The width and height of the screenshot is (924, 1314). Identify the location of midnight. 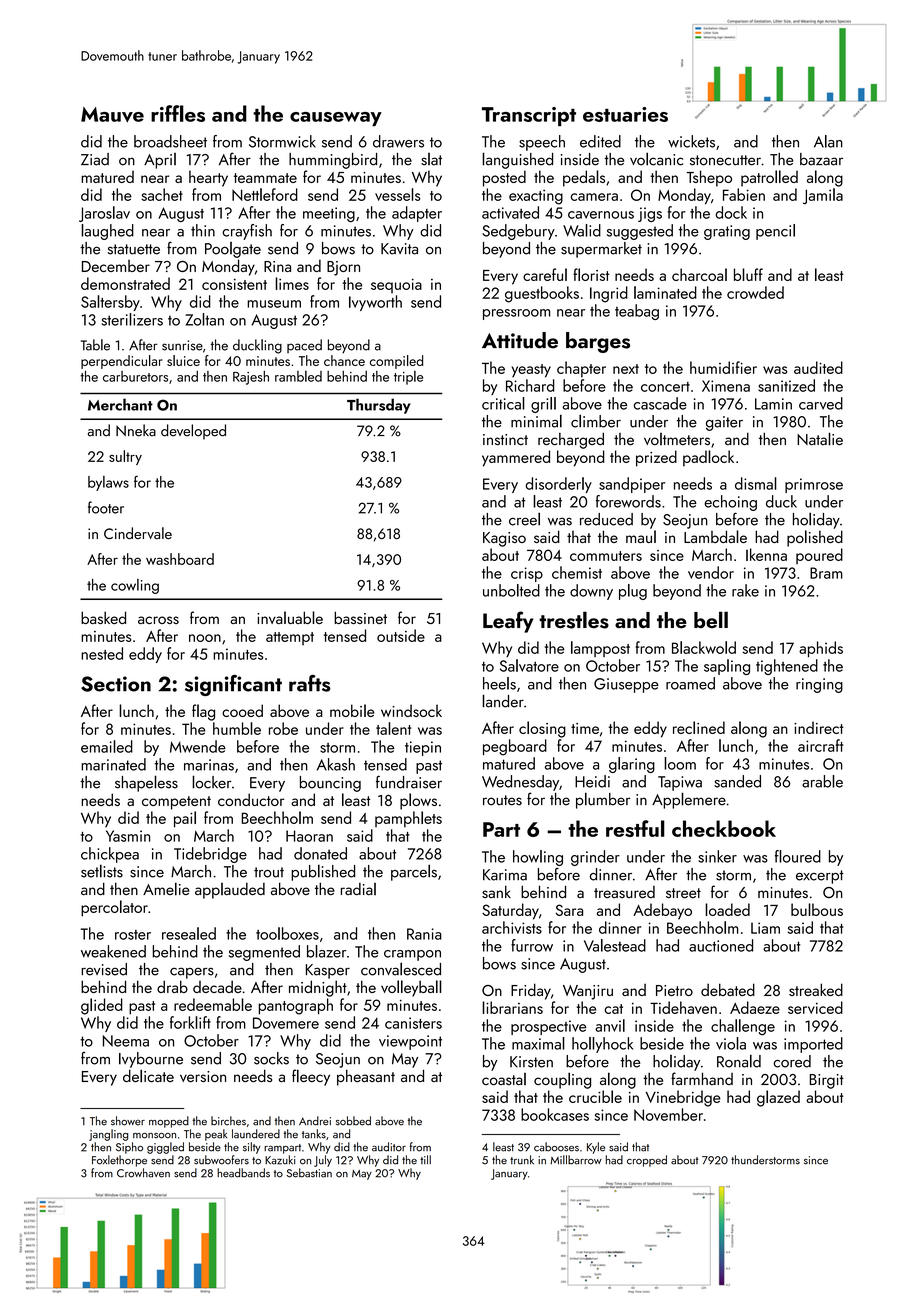
(318, 988).
